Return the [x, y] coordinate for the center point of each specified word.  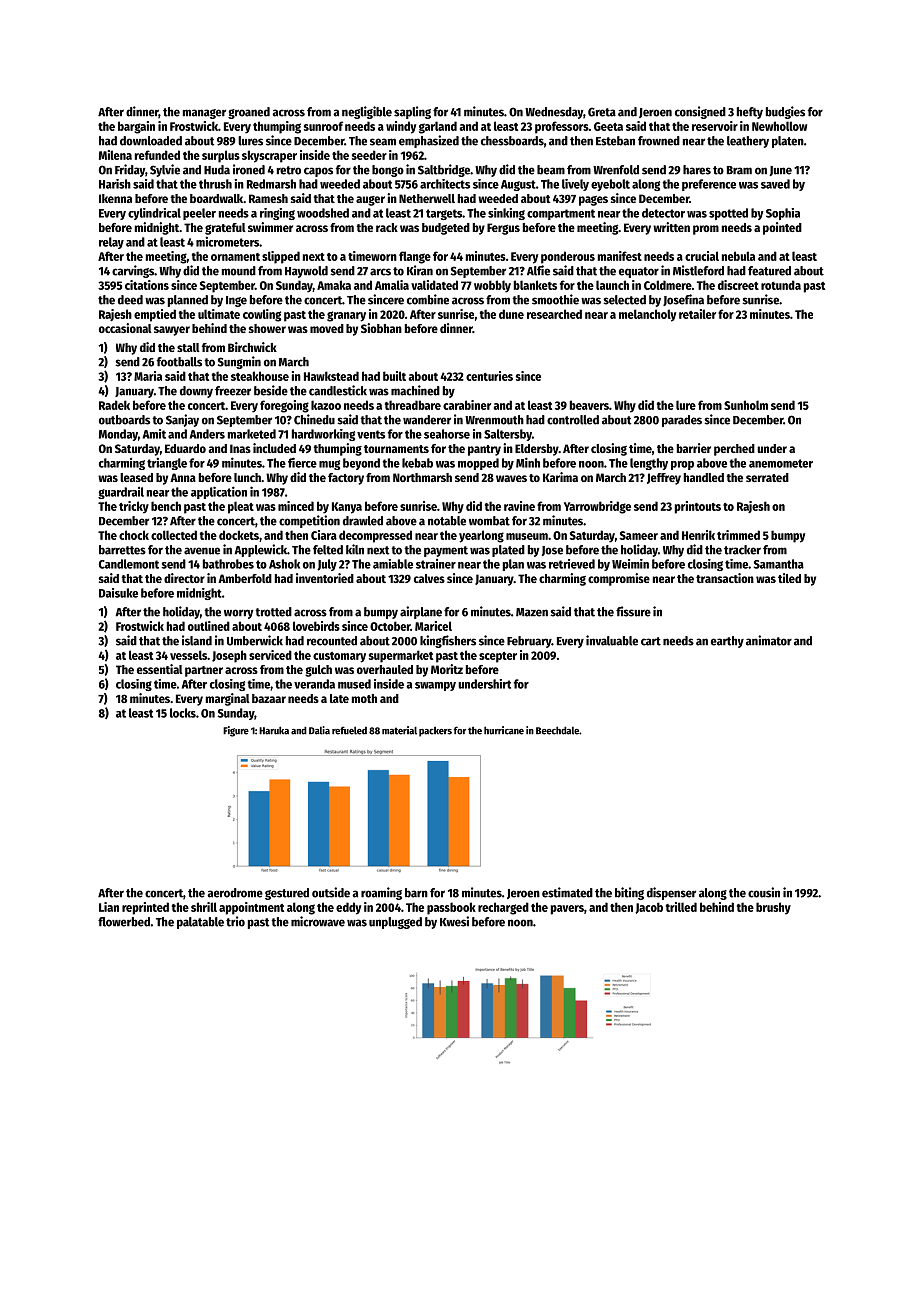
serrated [767, 477]
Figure [236, 731]
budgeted [446, 229]
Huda [217, 170]
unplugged [395, 923]
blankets [535, 285]
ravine [519, 506]
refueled [349, 730]
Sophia [783, 214]
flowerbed [124, 922]
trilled [681, 907]
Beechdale [557, 730]
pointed [782, 228]
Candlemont [129, 564]
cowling [262, 315]
